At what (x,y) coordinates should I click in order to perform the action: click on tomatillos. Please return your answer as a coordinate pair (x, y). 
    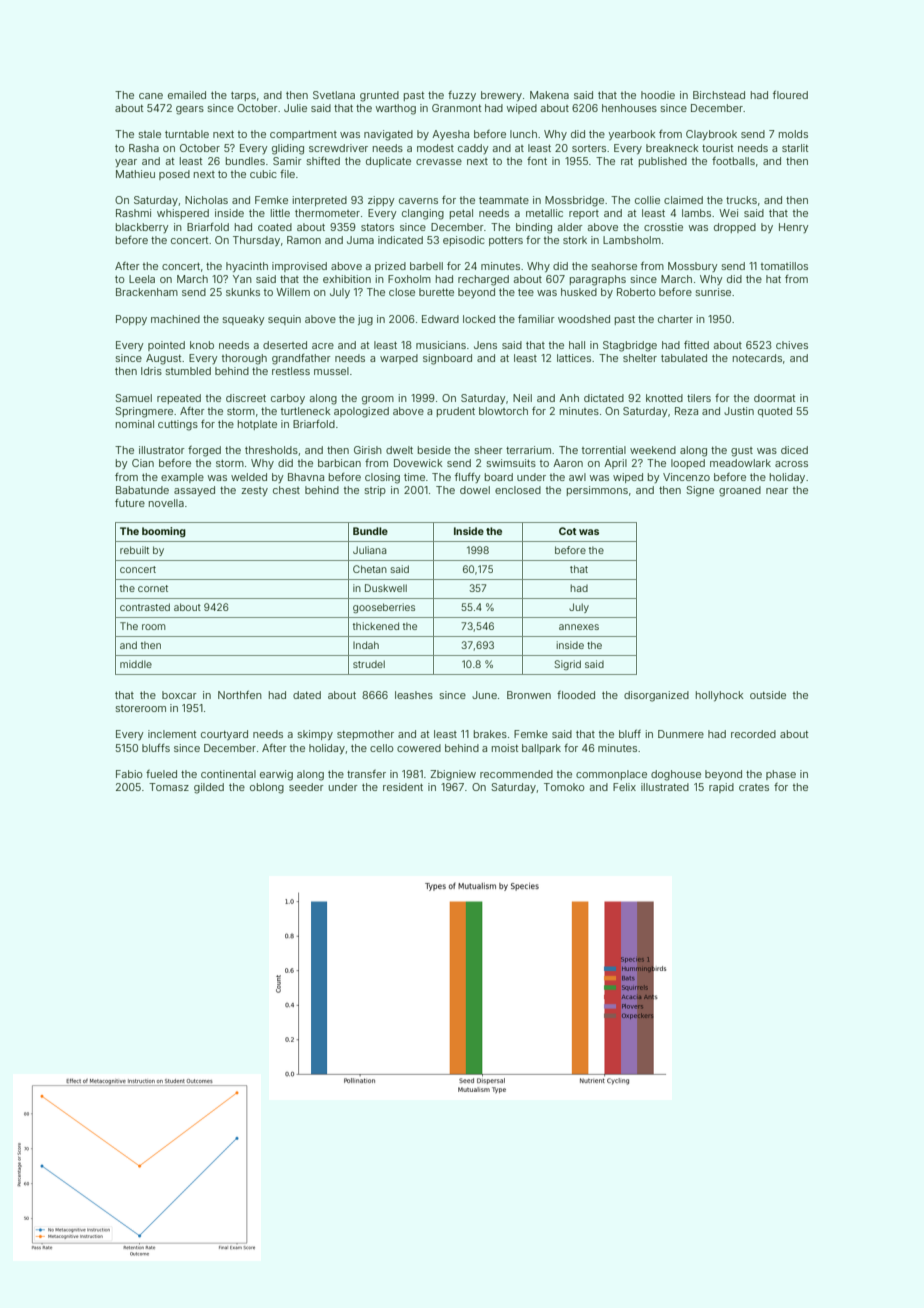
    Looking at the image, I should click on (784, 266).
